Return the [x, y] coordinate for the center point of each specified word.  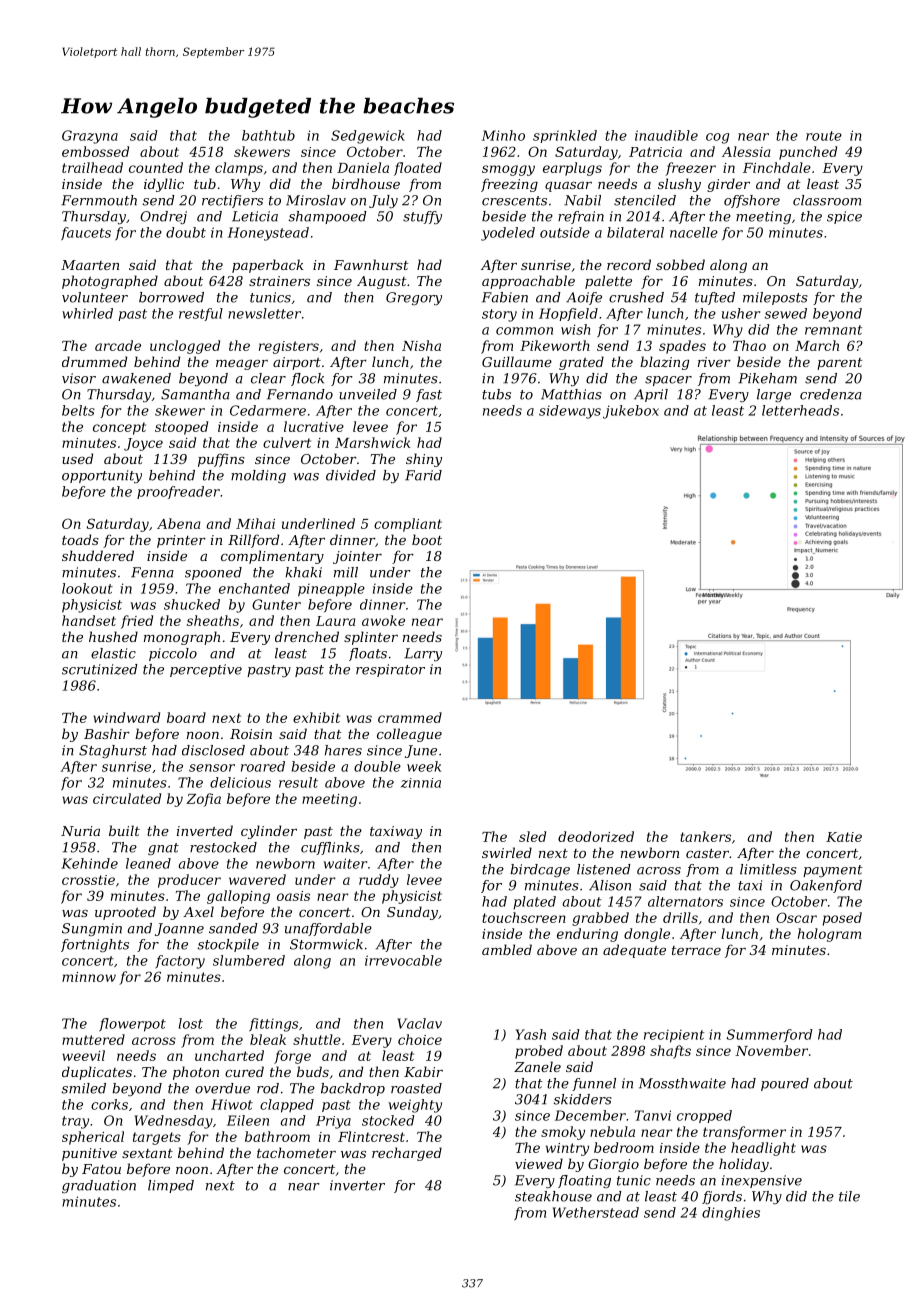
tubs [496, 394]
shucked [192, 604]
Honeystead [268, 234]
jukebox [631, 412]
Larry [423, 654]
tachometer [296, 1152]
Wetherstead [596, 1212]
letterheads [800, 410]
